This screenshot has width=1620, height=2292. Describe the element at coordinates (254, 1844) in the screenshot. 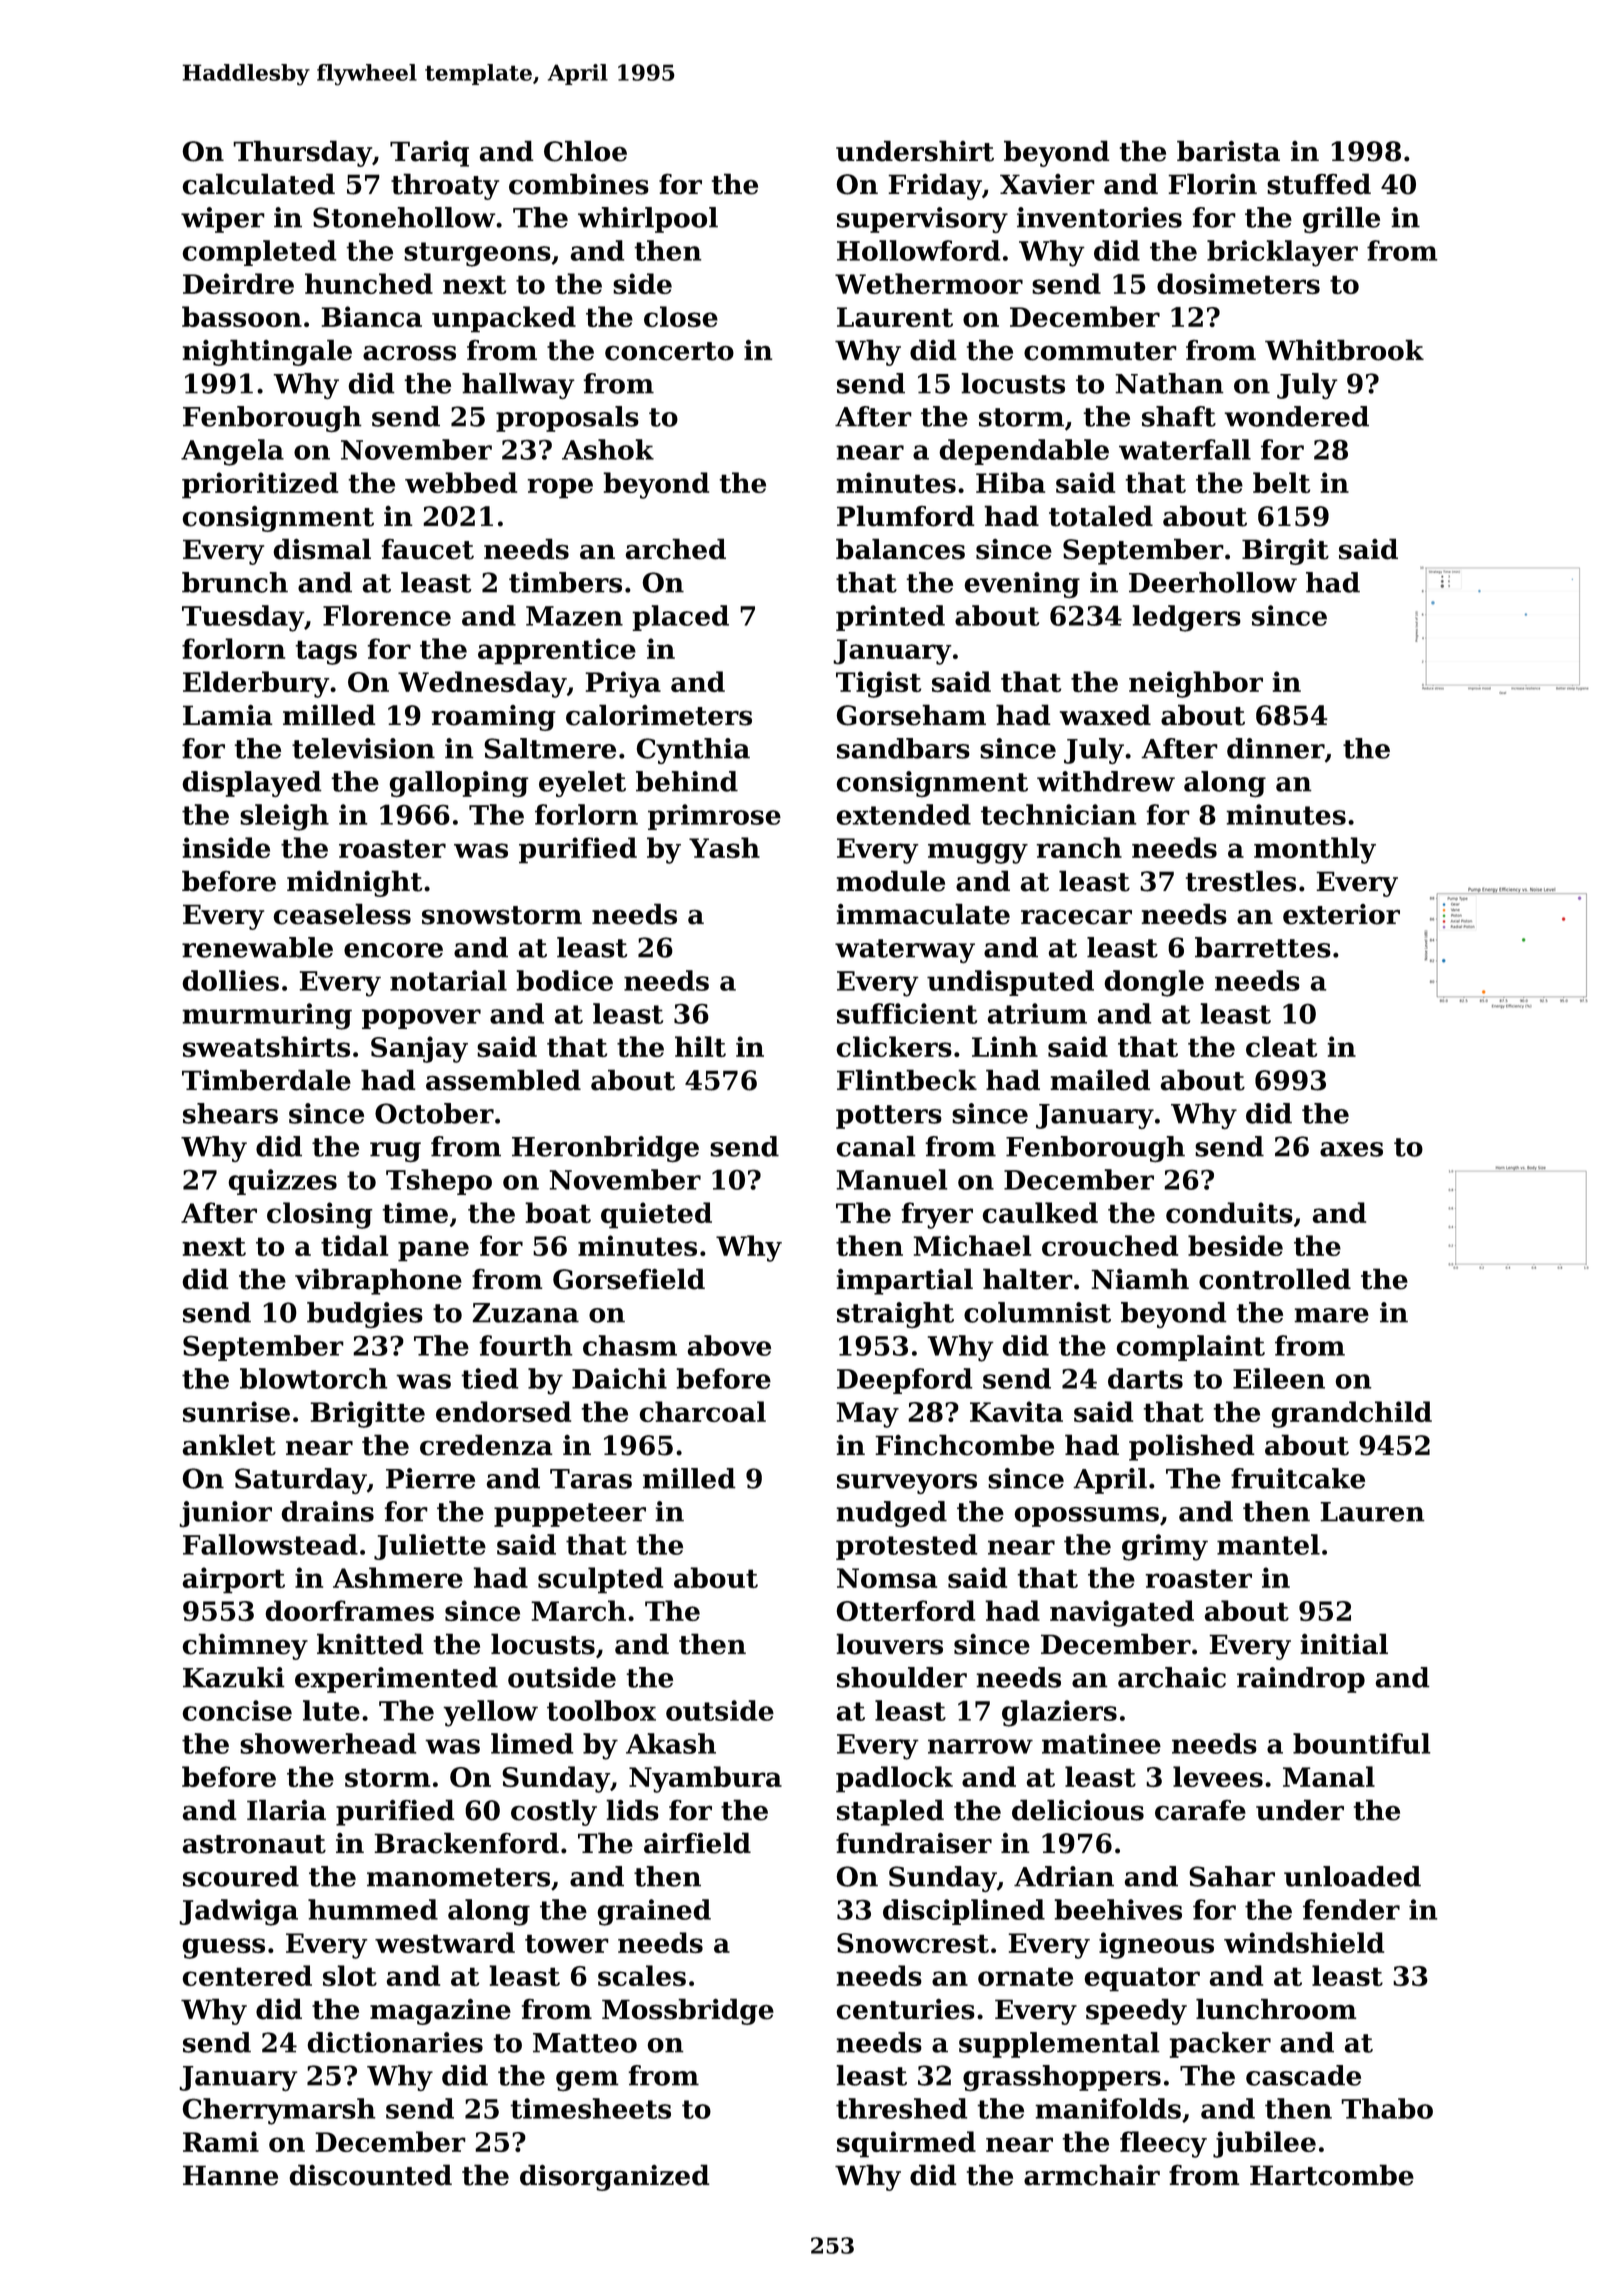

I see `astronaut` at that location.
